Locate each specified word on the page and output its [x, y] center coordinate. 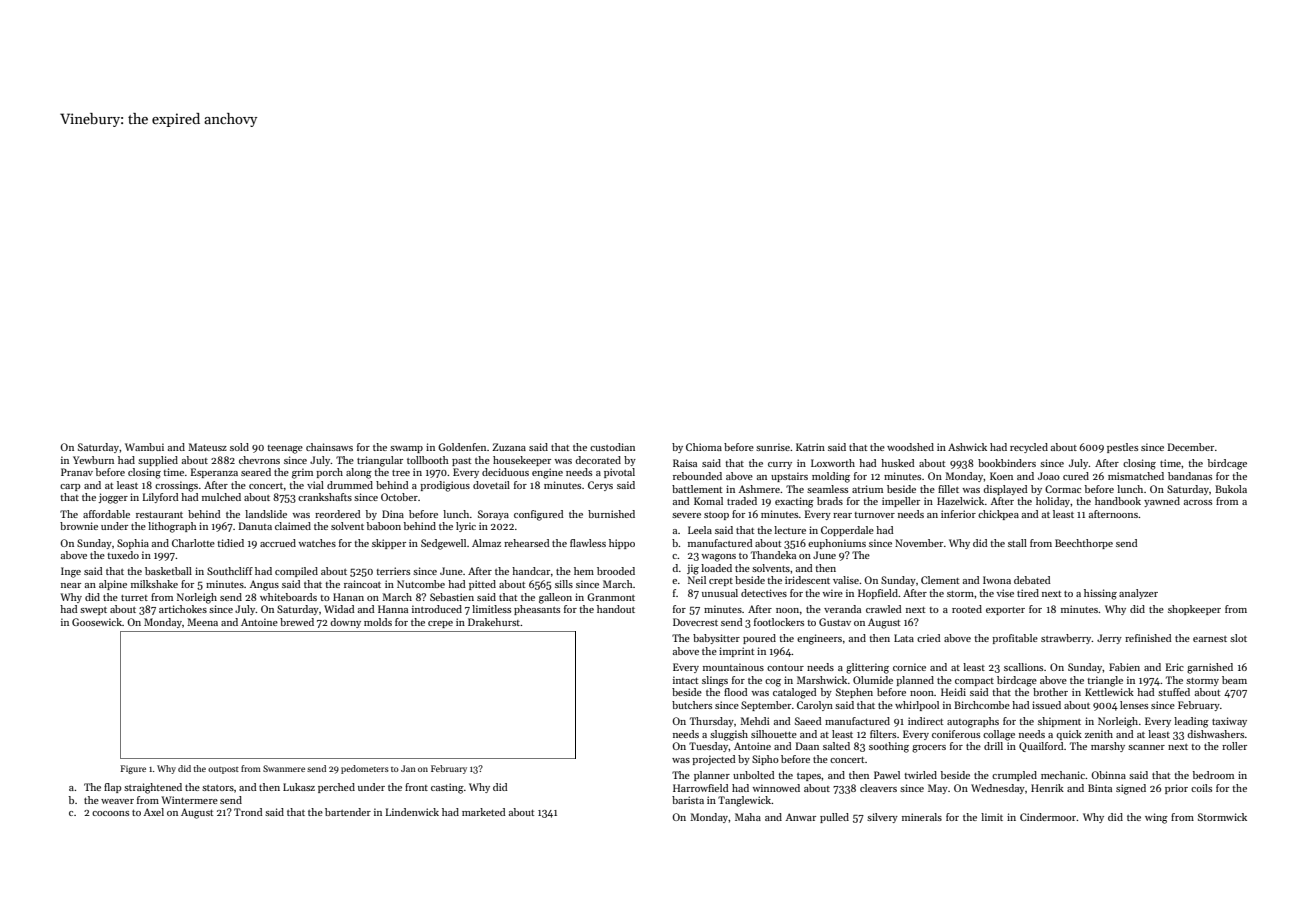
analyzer [1138, 594]
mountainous [733, 667]
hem [584, 571]
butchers [692, 705]
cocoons [110, 813]
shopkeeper [1194, 610]
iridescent [807, 580]
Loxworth [833, 463]
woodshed [910, 447]
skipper [389, 544]
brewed [297, 622]
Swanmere [284, 768]
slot [1238, 638]
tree [401, 473]
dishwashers [1215, 734]
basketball [168, 571]
